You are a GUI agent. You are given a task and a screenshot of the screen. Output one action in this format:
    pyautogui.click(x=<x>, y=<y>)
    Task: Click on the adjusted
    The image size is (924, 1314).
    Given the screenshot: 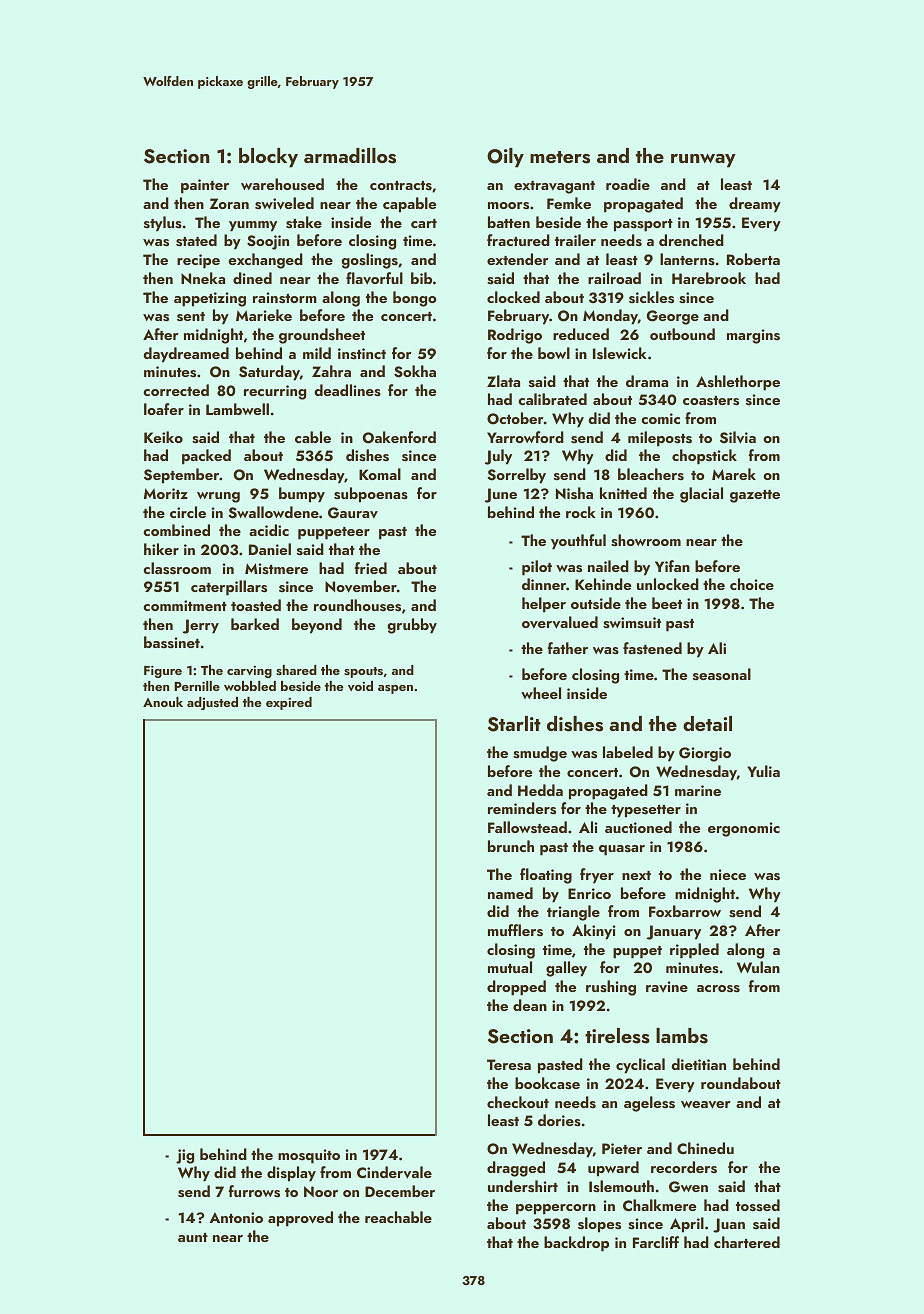 What is the action you would take?
    pyautogui.click(x=212, y=703)
